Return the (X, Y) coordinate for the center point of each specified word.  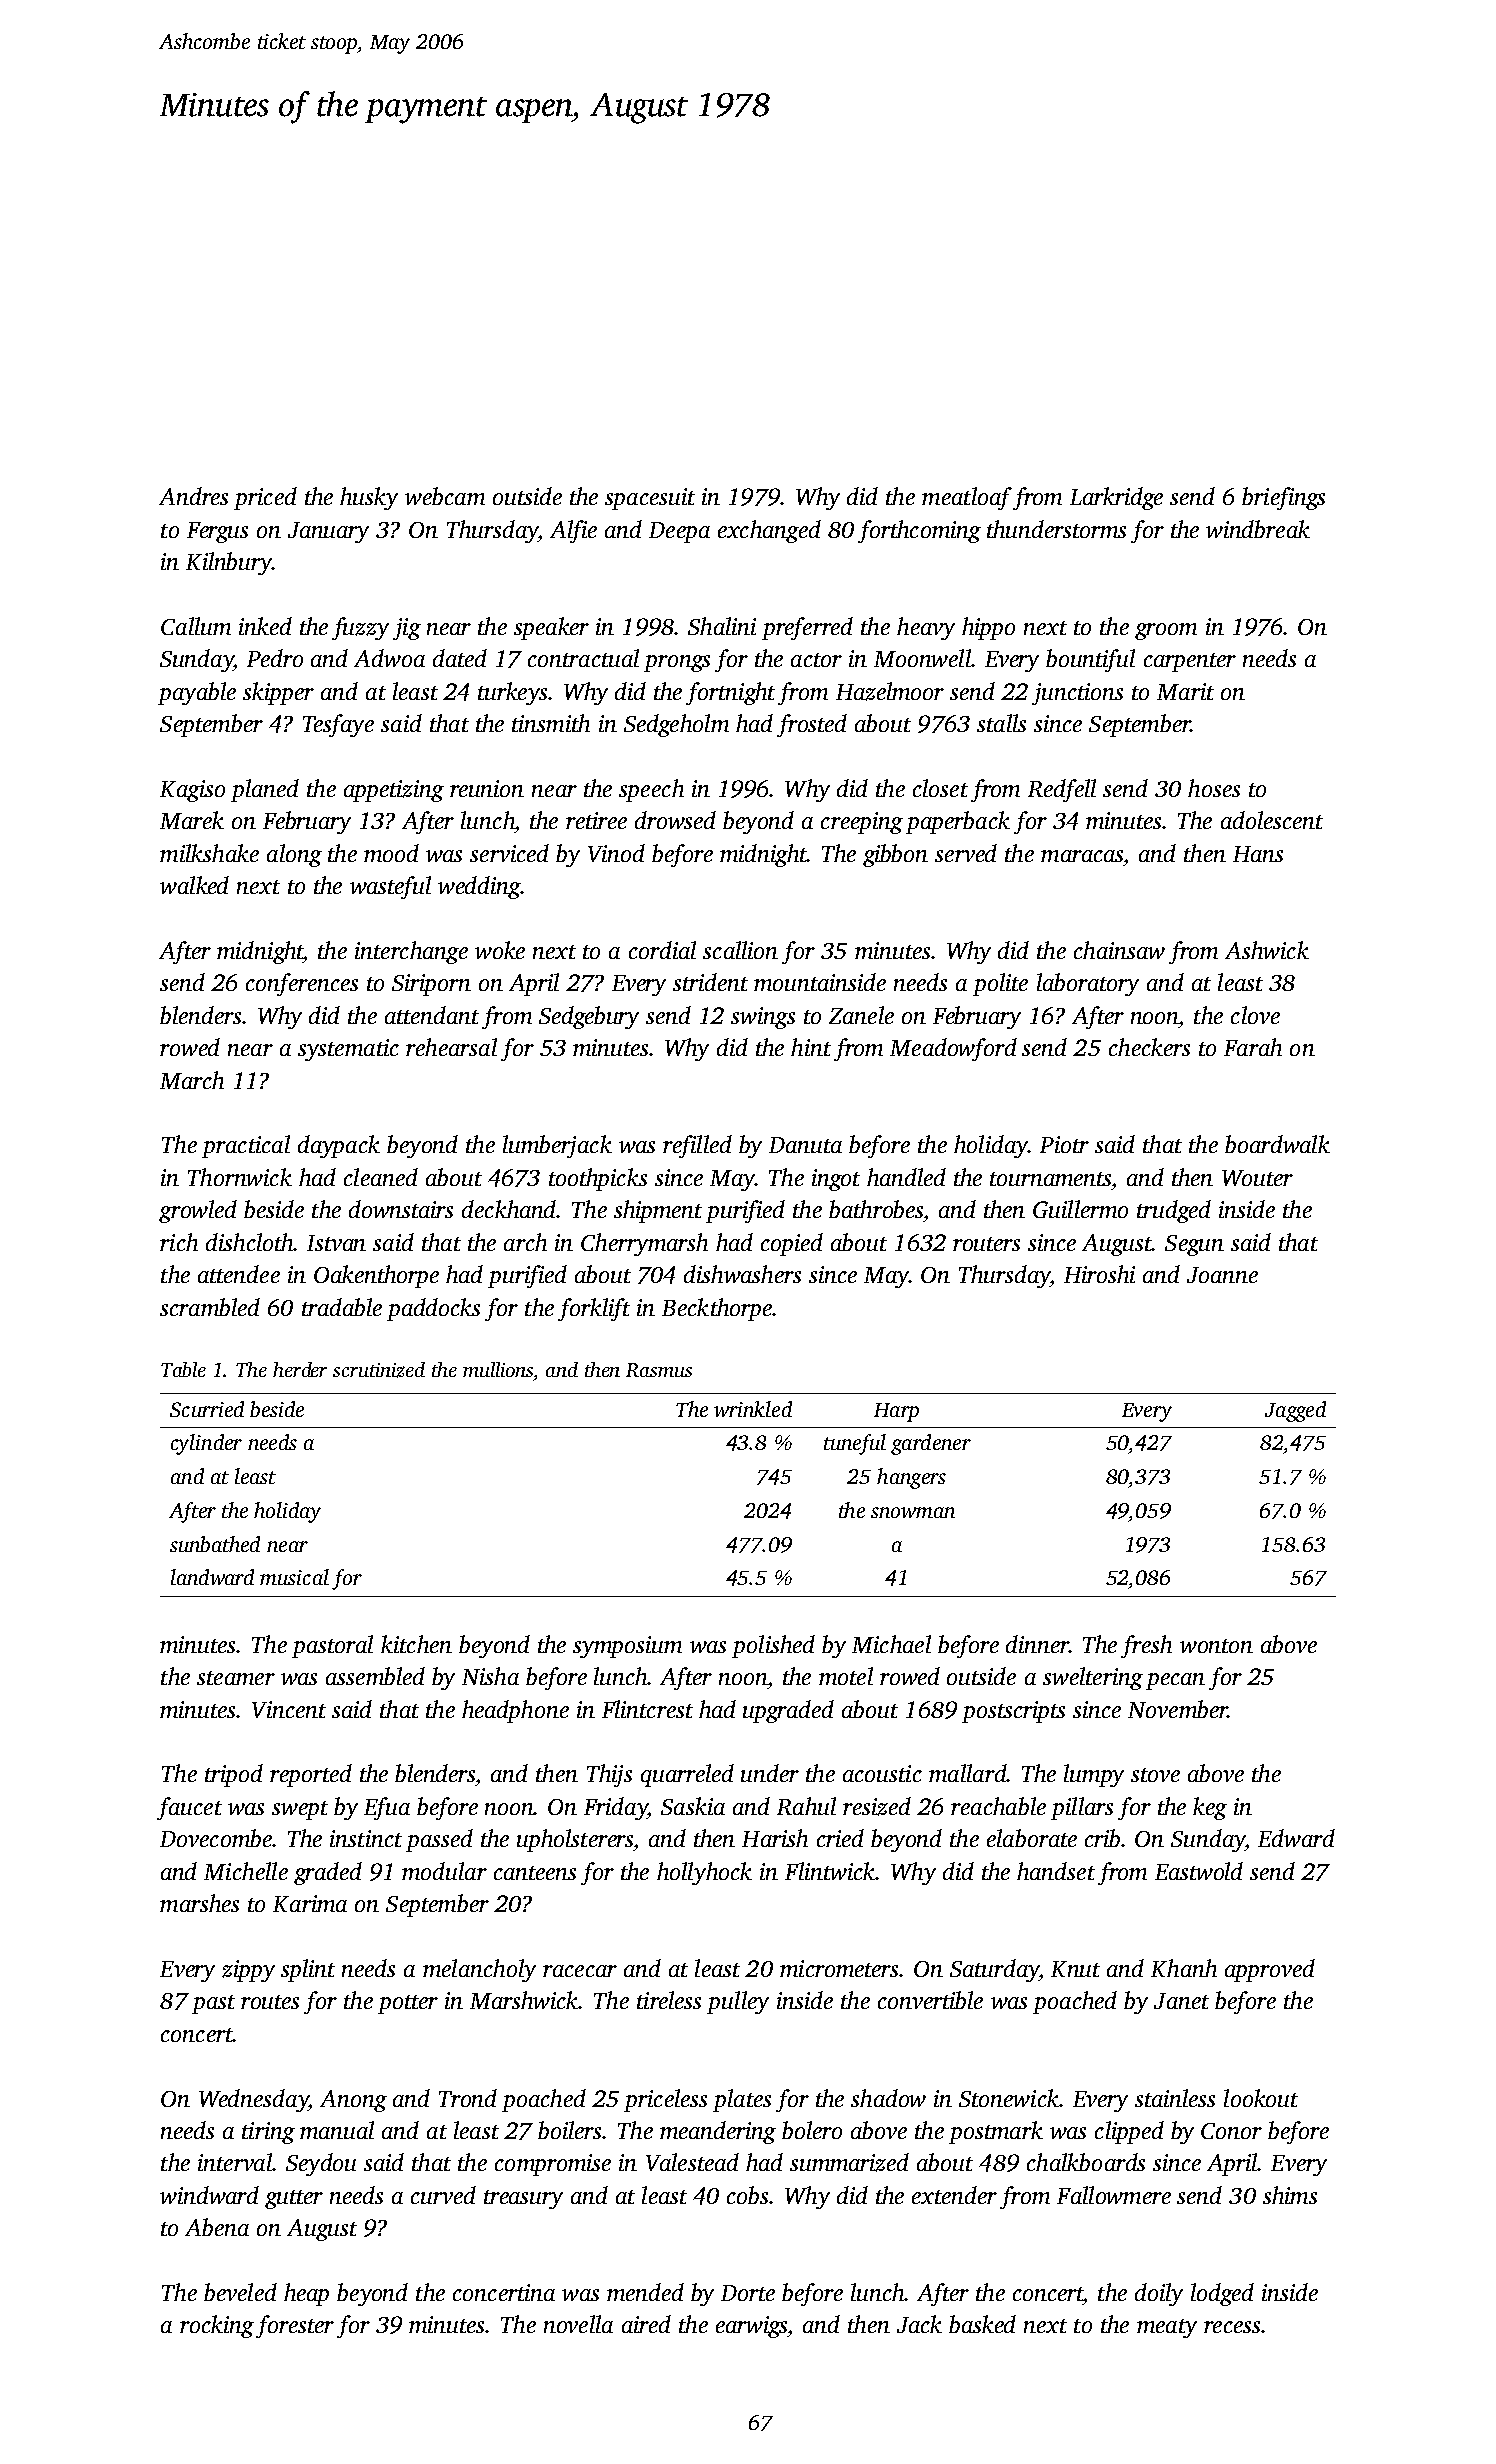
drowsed (675, 820)
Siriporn (431, 985)
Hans (1258, 854)
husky (369, 498)
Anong (353, 2101)
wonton (1216, 1646)
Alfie (573, 531)
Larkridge (1116, 498)
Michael (891, 1644)
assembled (375, 1676)
